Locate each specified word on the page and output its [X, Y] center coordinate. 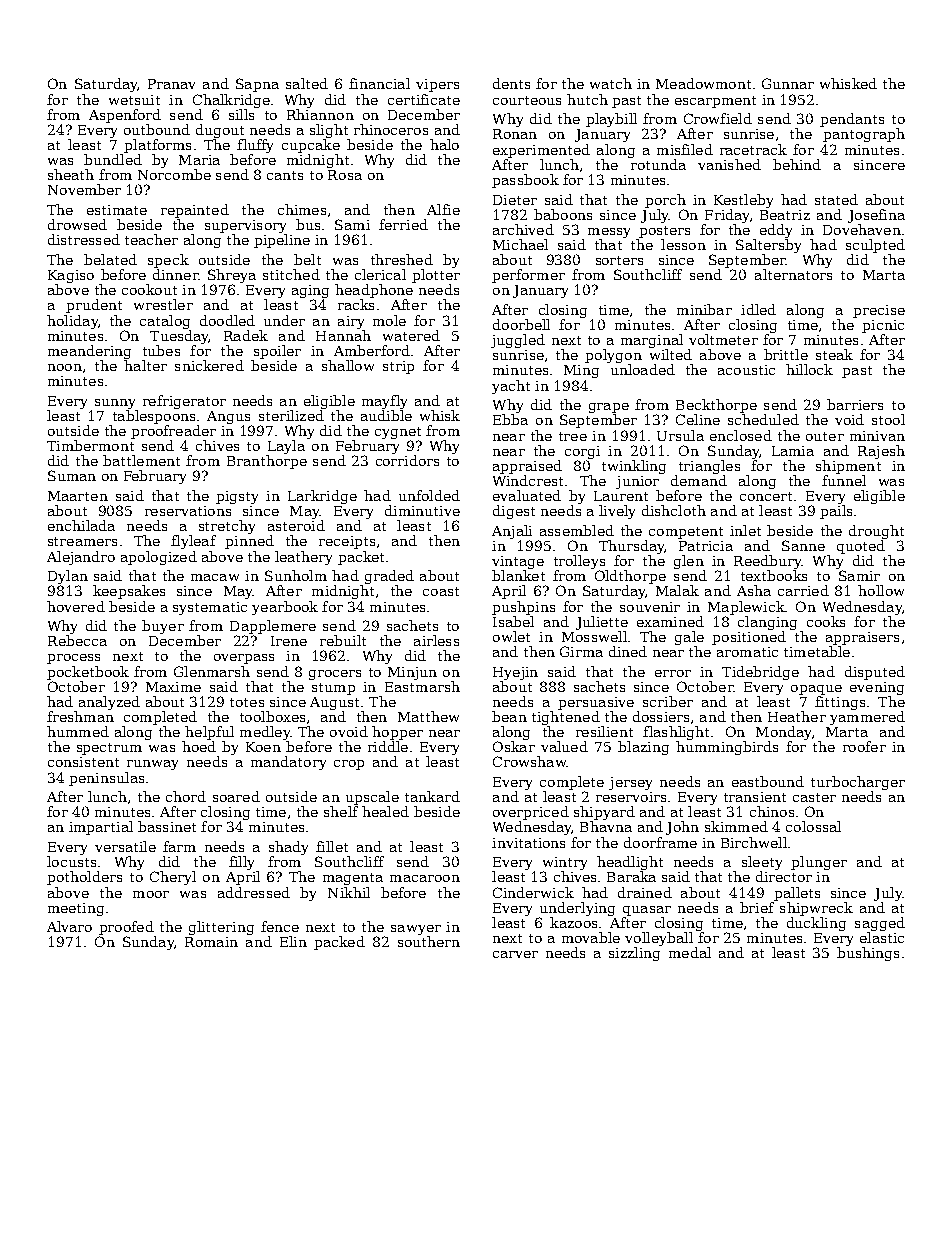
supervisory [245, 226]
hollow [881, 590]
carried [803, 590]
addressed [254, 892]
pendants [852, 120]
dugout [220, 131]
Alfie [443, 209]
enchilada [81, 525]
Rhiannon [320, 114]
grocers [335, 675]
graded [389, 577]
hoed [199, 746]
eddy [776, 231]
